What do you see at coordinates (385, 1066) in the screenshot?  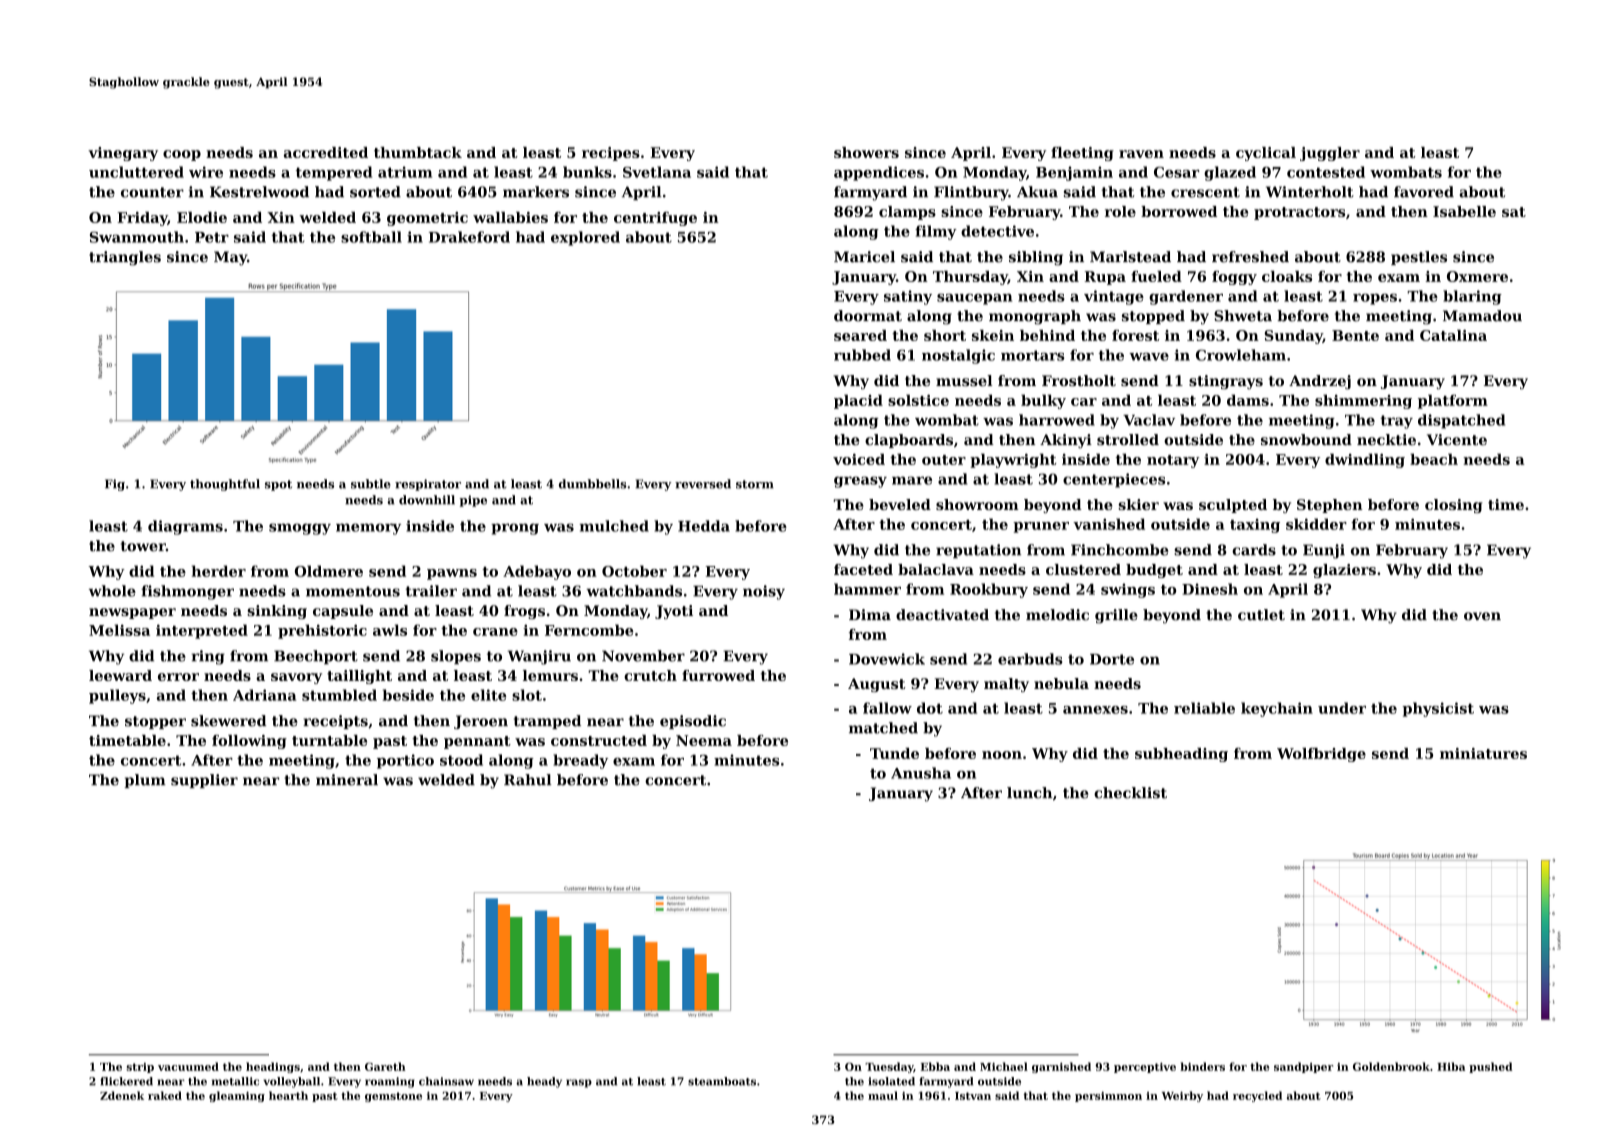 I see `Gareth` at bounding box center [385, 1066].
